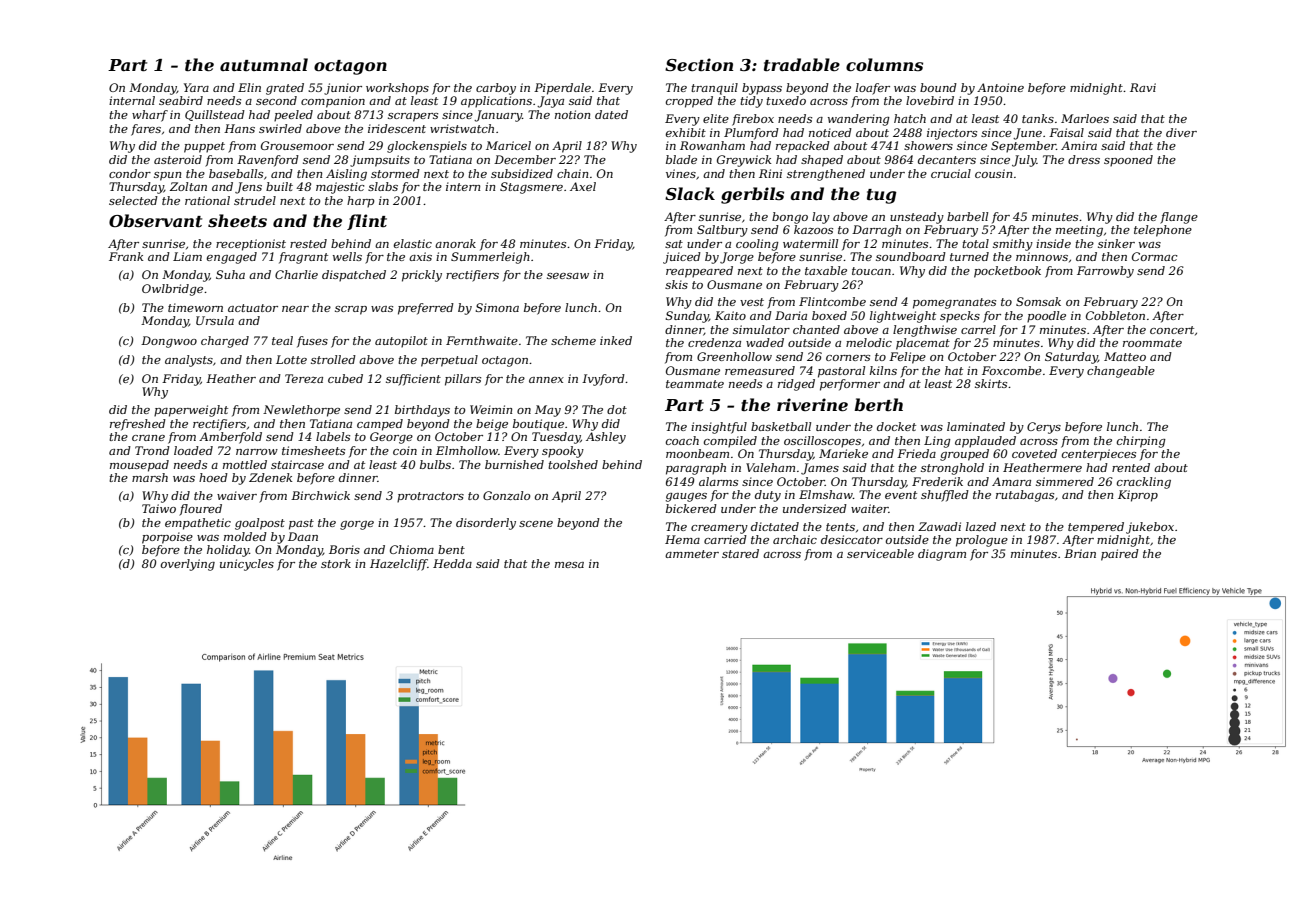 This image has height=924, width=1308. I want to click on autumnal, so click(264, 64).
